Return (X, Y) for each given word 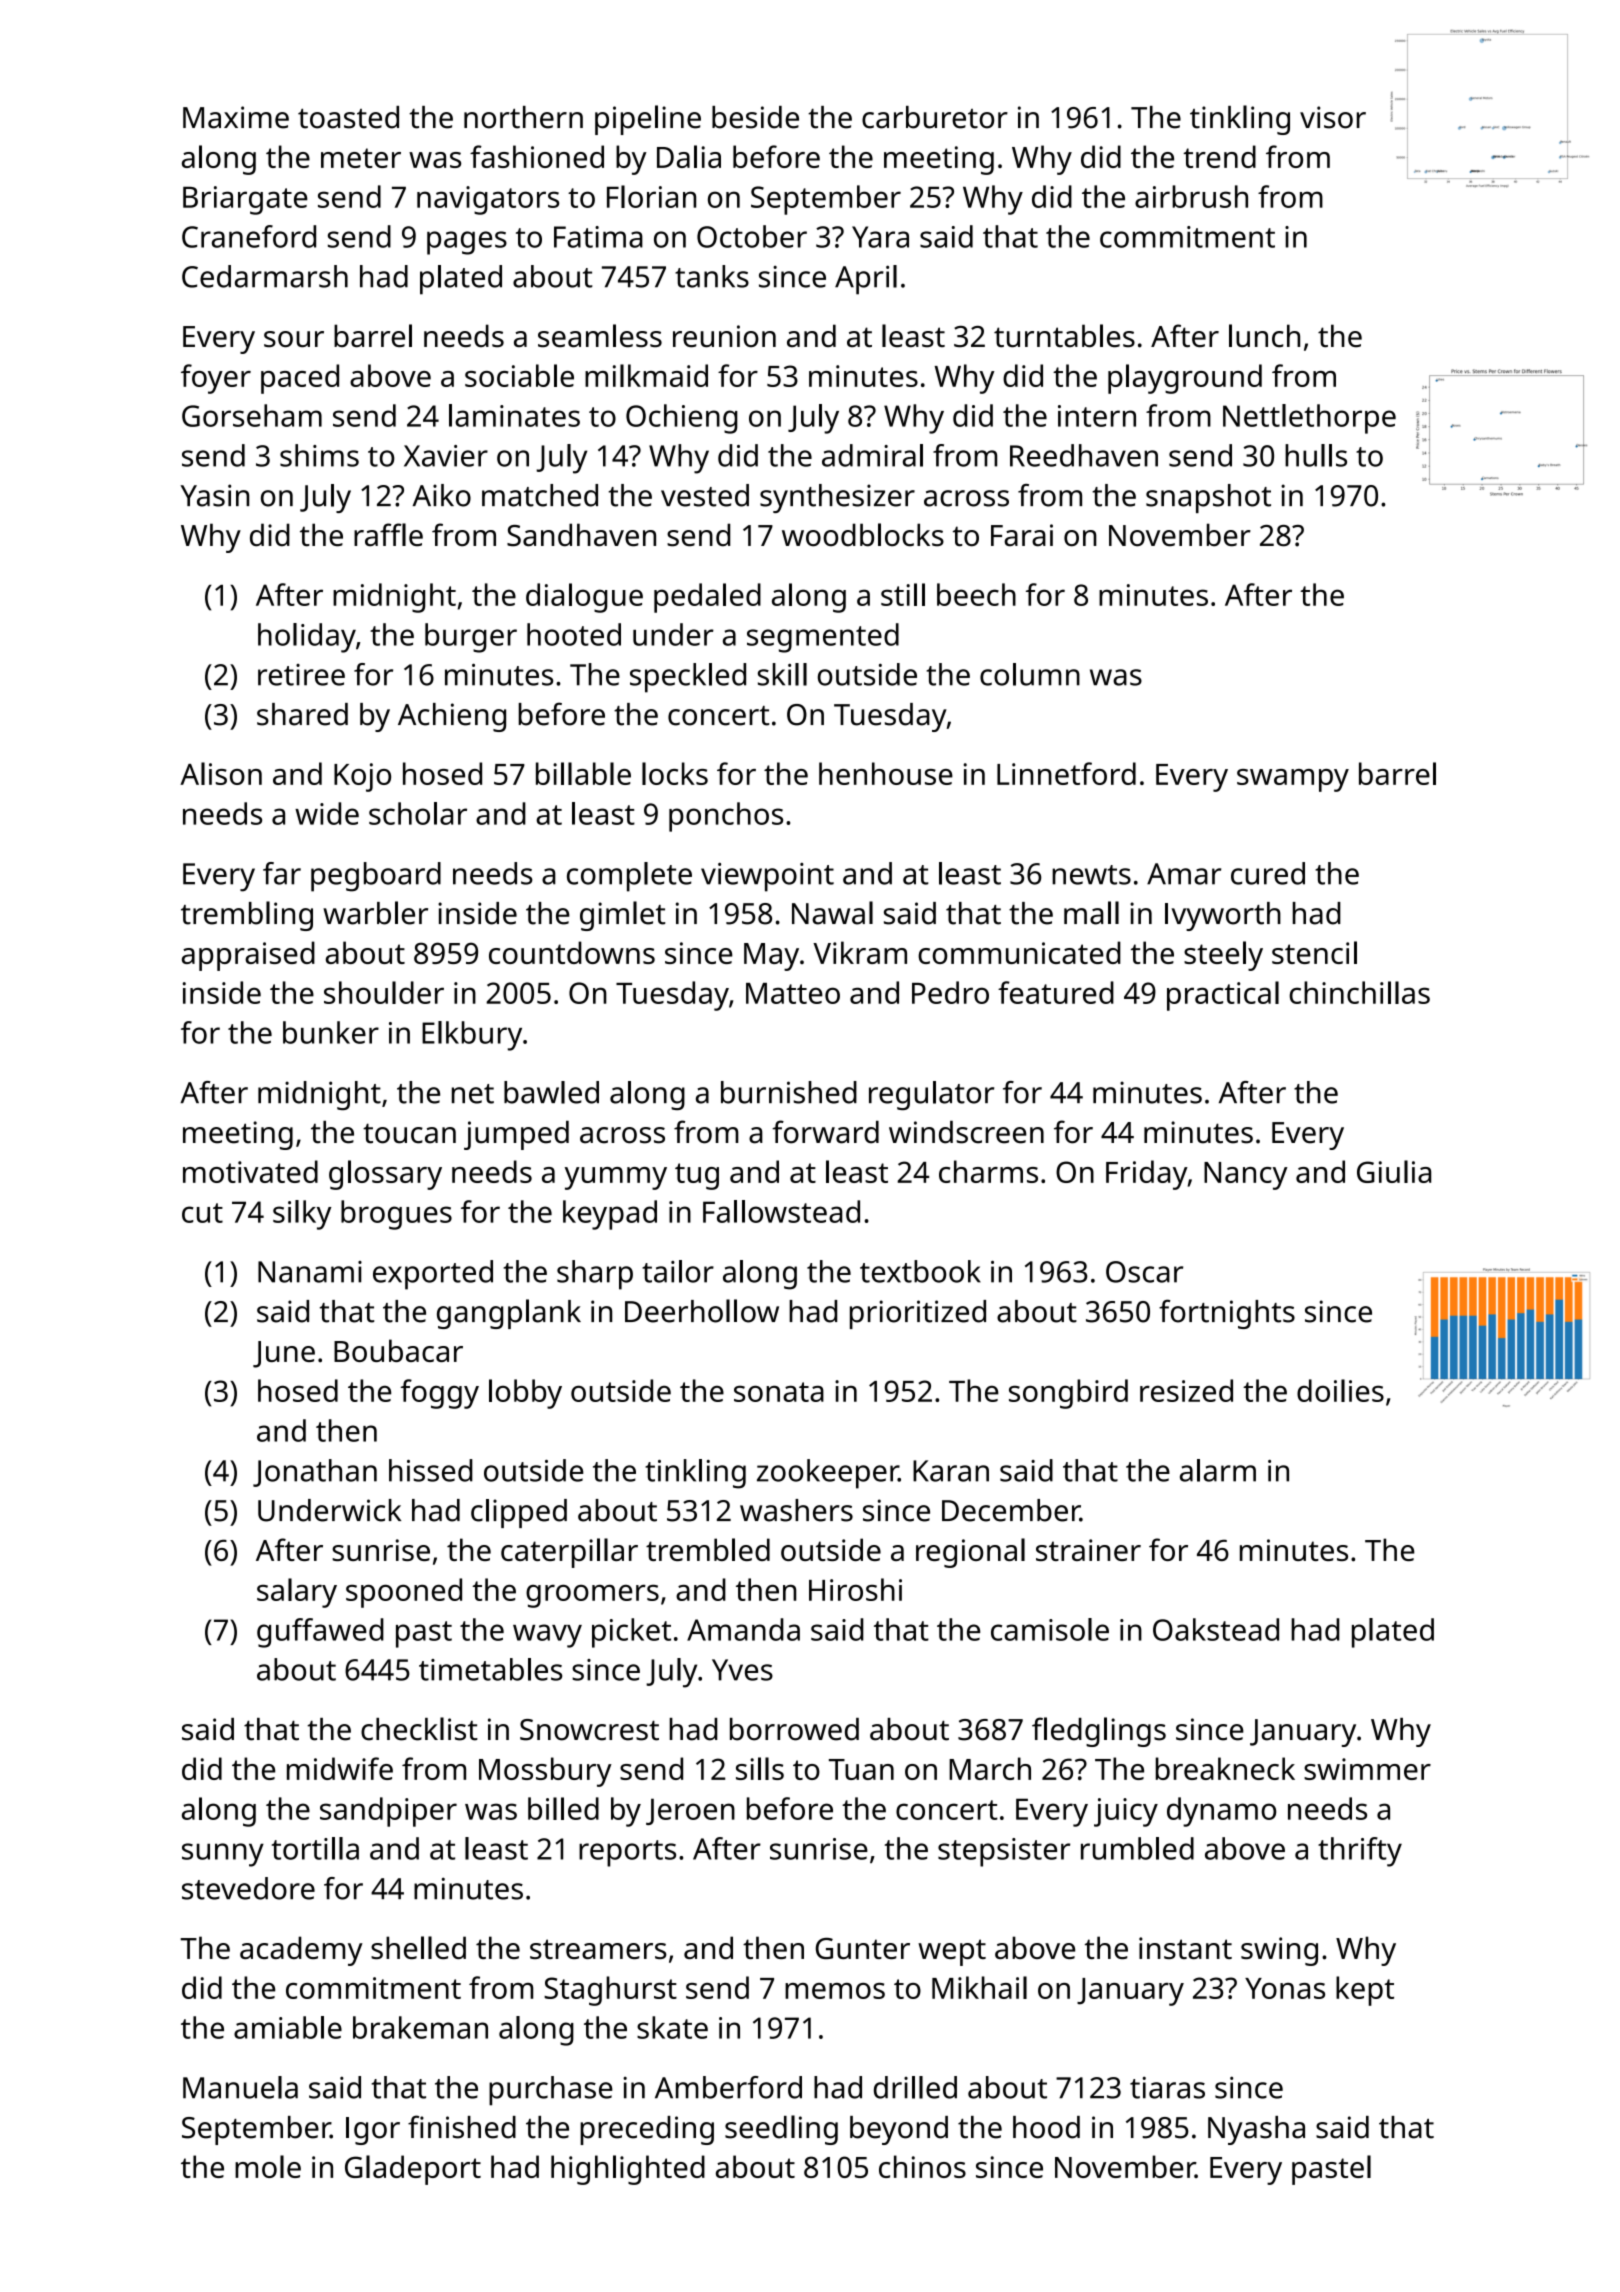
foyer (216, 379)
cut (202, 1213)
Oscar (1144, 1272)
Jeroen (690, 1811)
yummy (616, 1178)
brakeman (420, 2027)
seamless (600, 335)
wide (327, 813)
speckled (688, 678)
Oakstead (1216, 1629)
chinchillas (1360, 992)
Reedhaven (1084, 455)
